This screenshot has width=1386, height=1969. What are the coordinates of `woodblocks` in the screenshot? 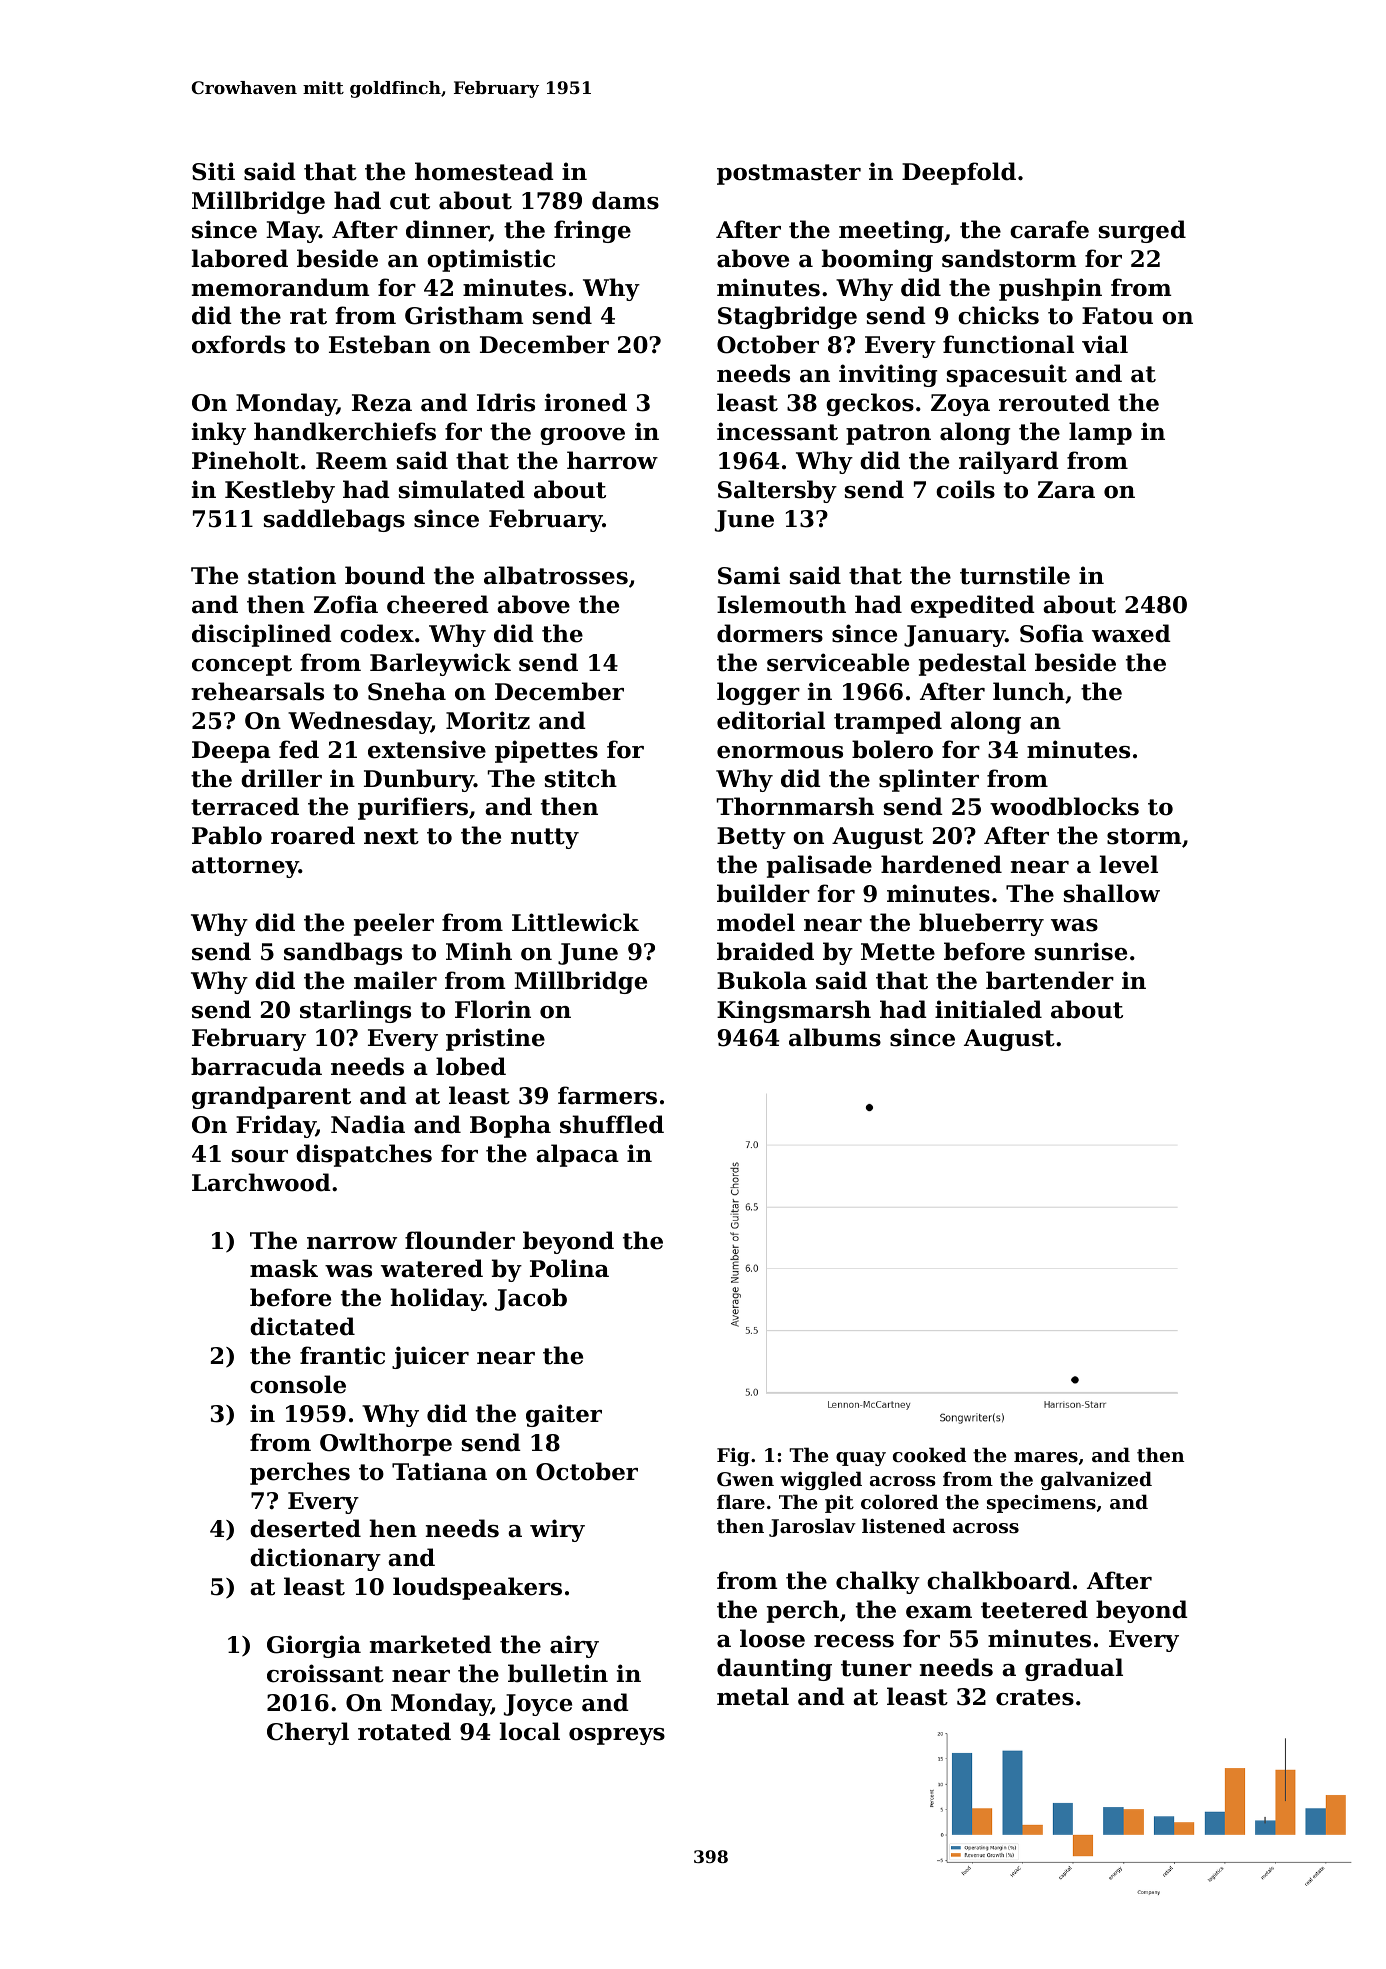 It's located at (1064, 806).
